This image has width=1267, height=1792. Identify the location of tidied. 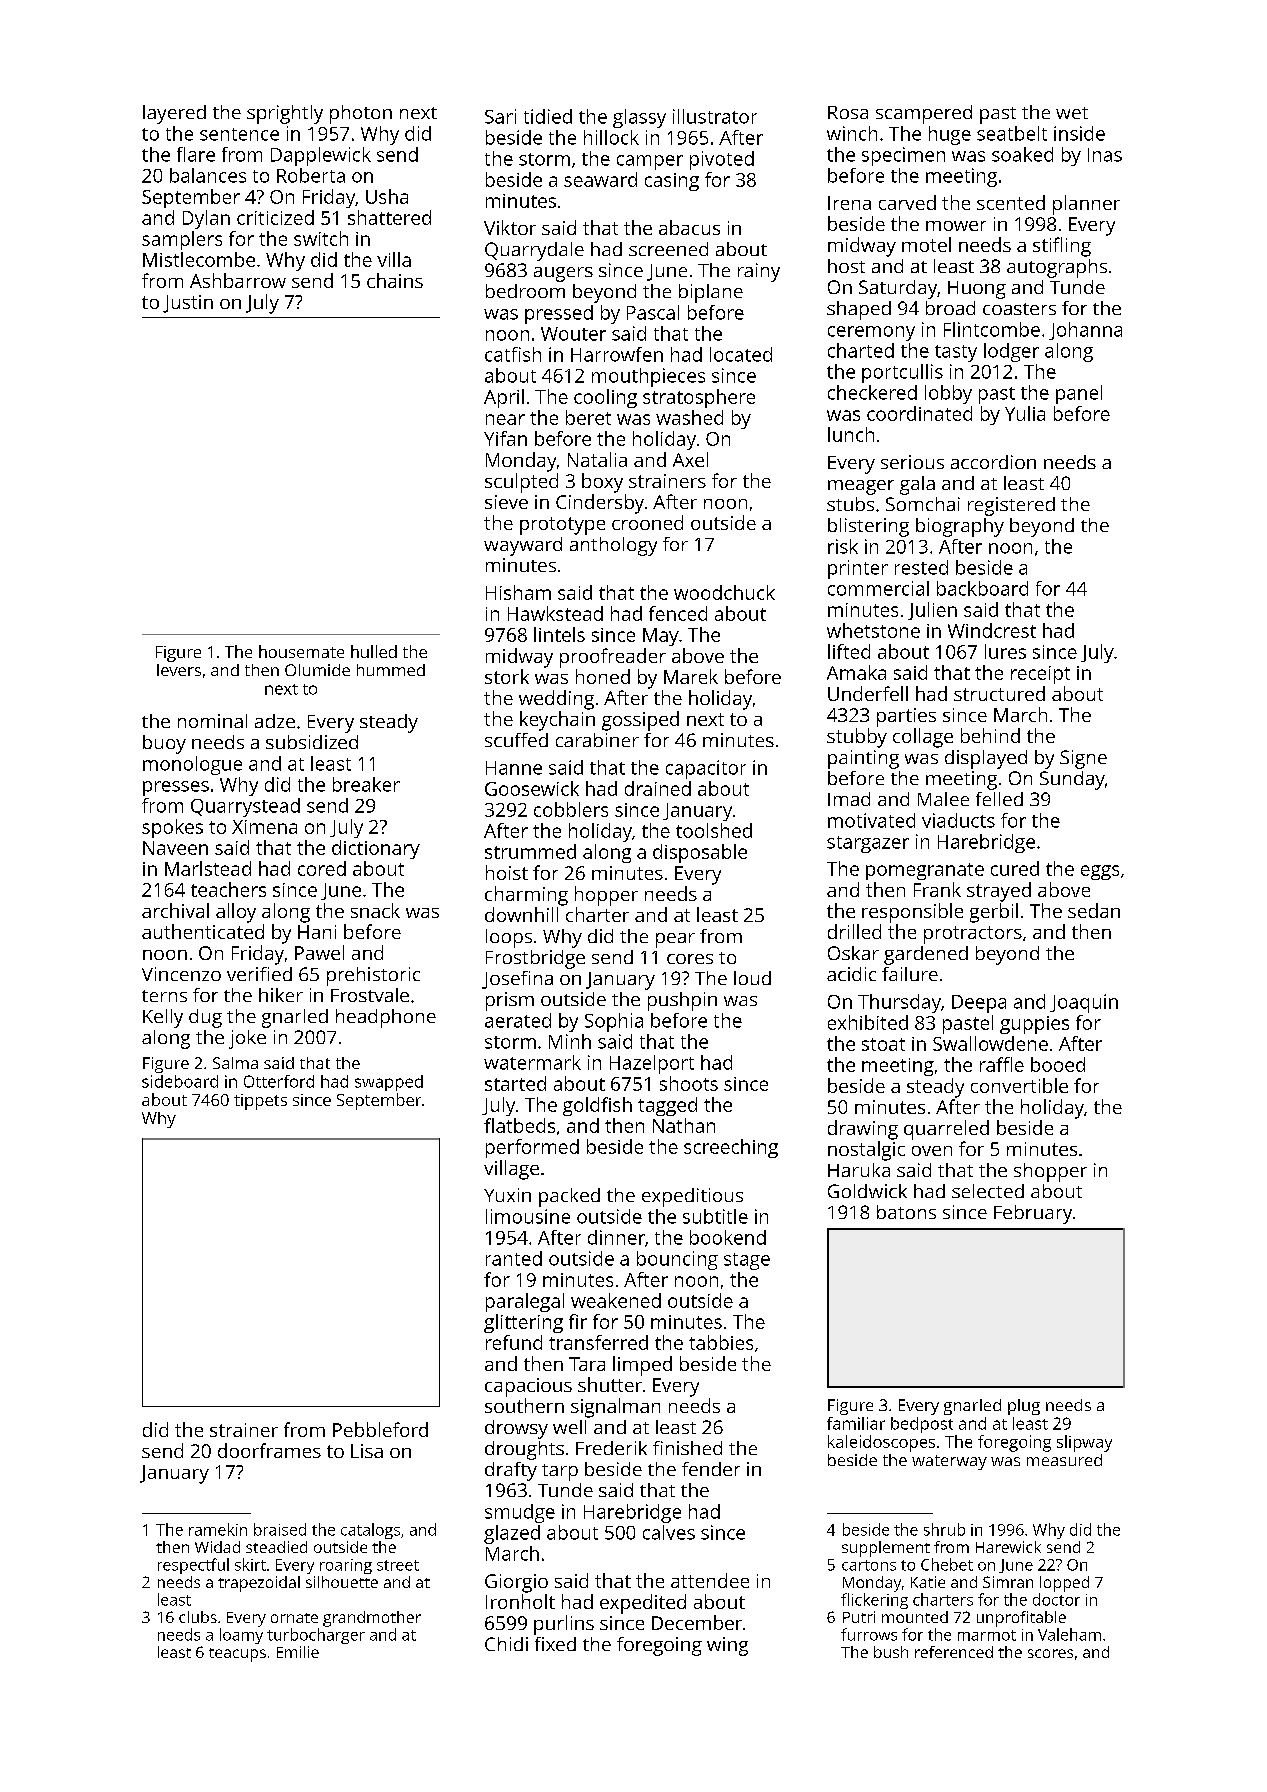
(548, 116).
